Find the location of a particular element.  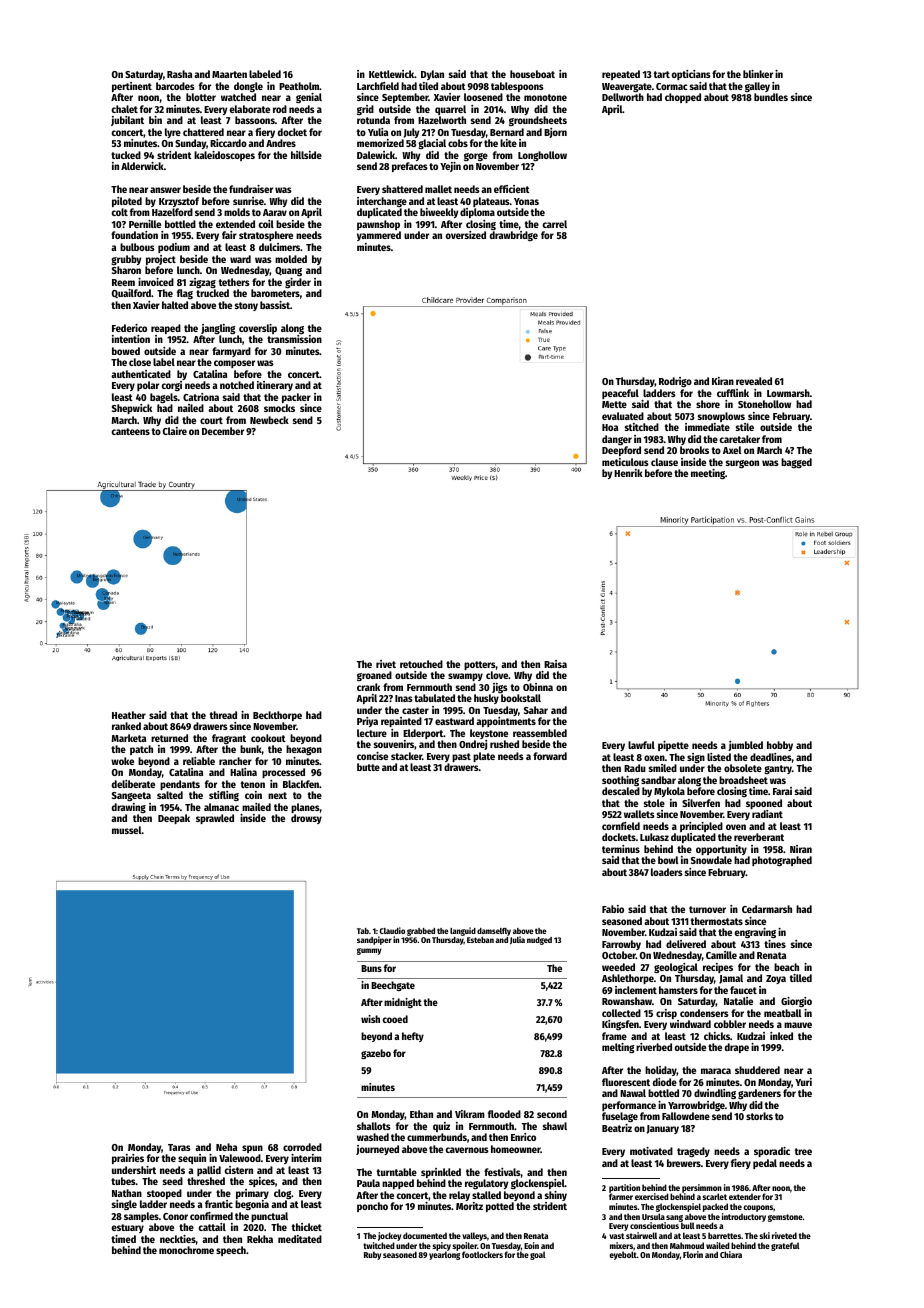

canteens is located at coordinates (131, 431).
